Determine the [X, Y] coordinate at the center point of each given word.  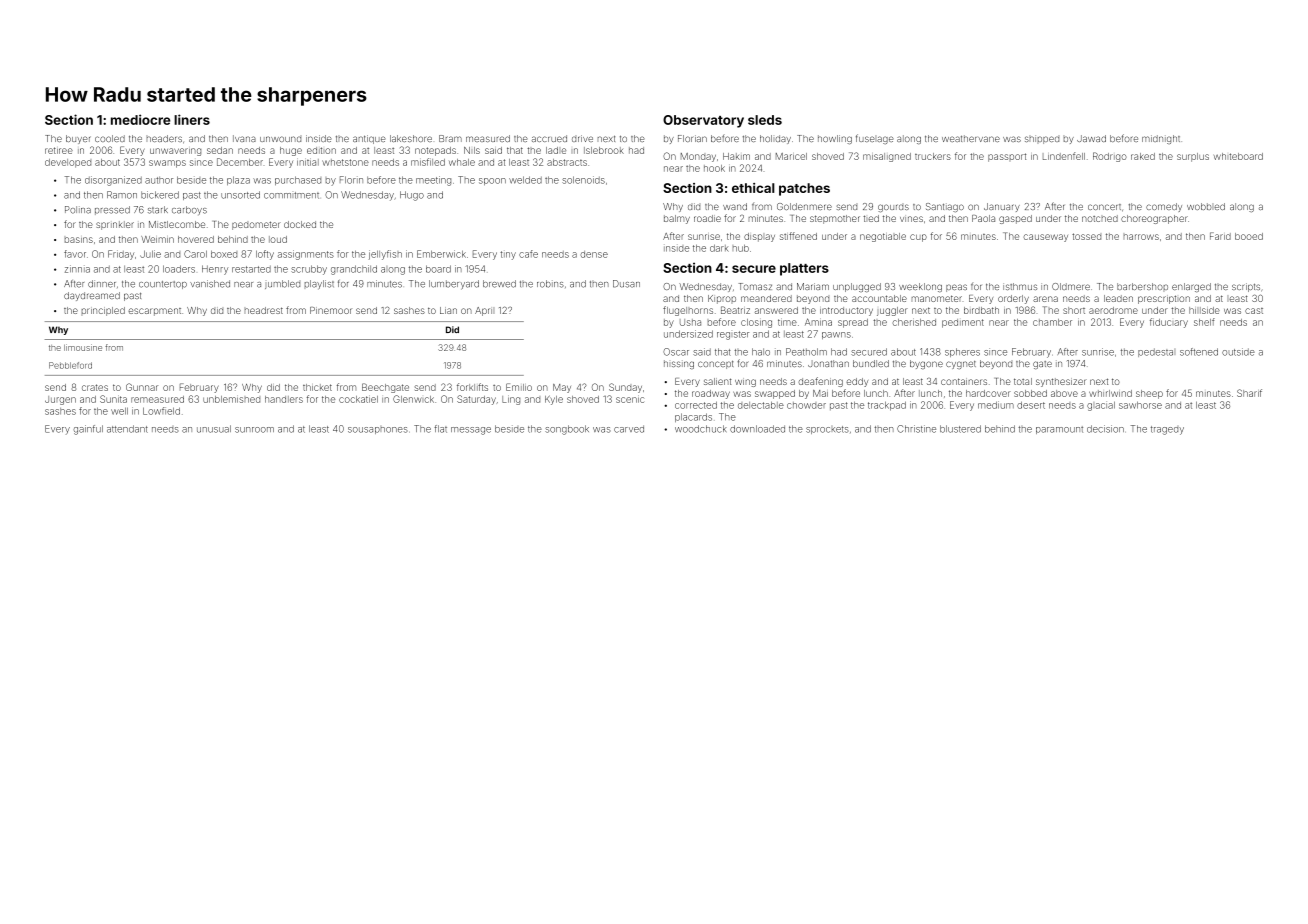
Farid [1220, 236]
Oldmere [1071, 286]
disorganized [113, 181]
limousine [83, 347]
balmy [677, 219]
